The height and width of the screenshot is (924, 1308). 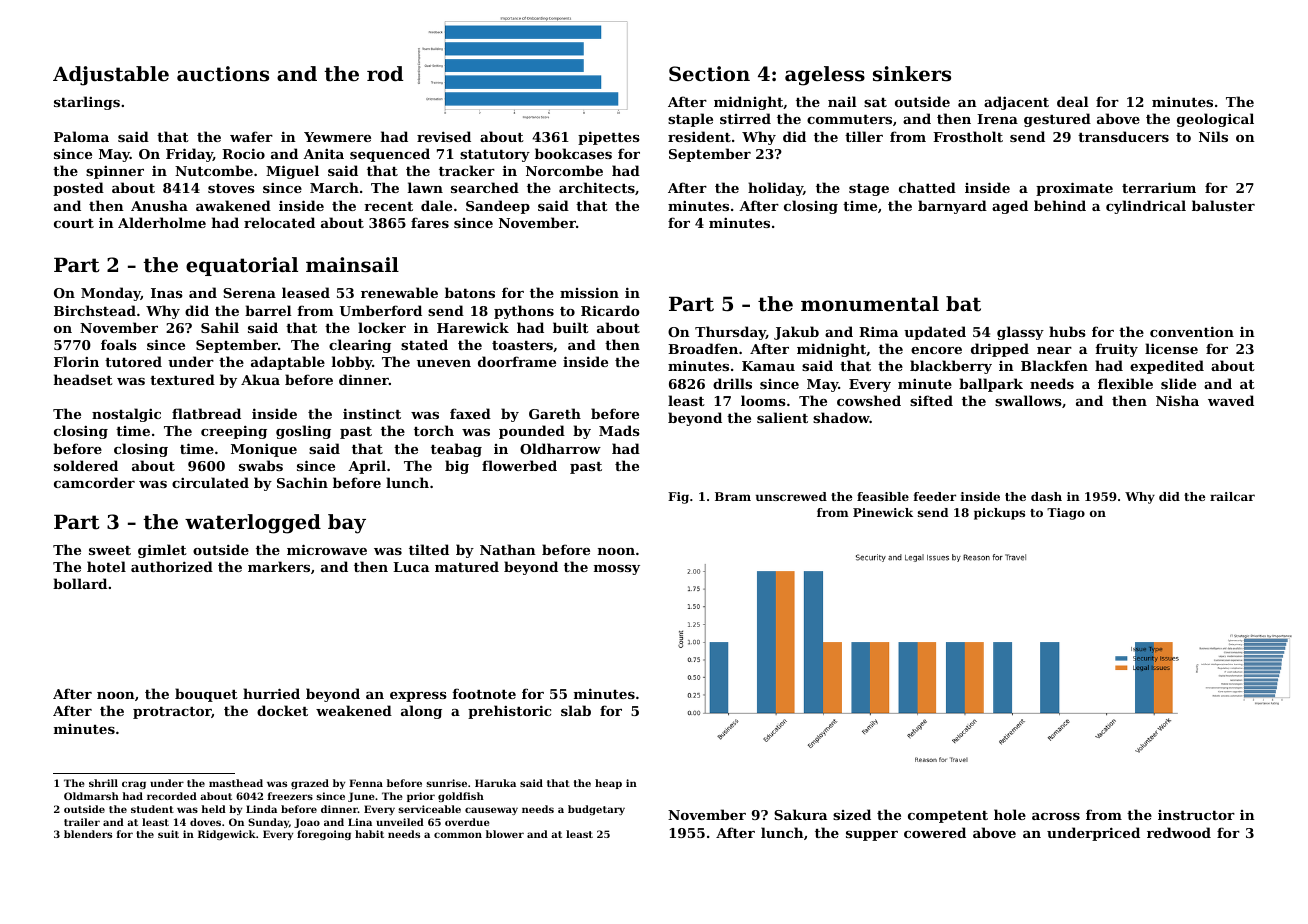 What do you see at coordinates (1232, 496) in the screenshot?
I see `railcar` at bounding box center [1232, 496].
